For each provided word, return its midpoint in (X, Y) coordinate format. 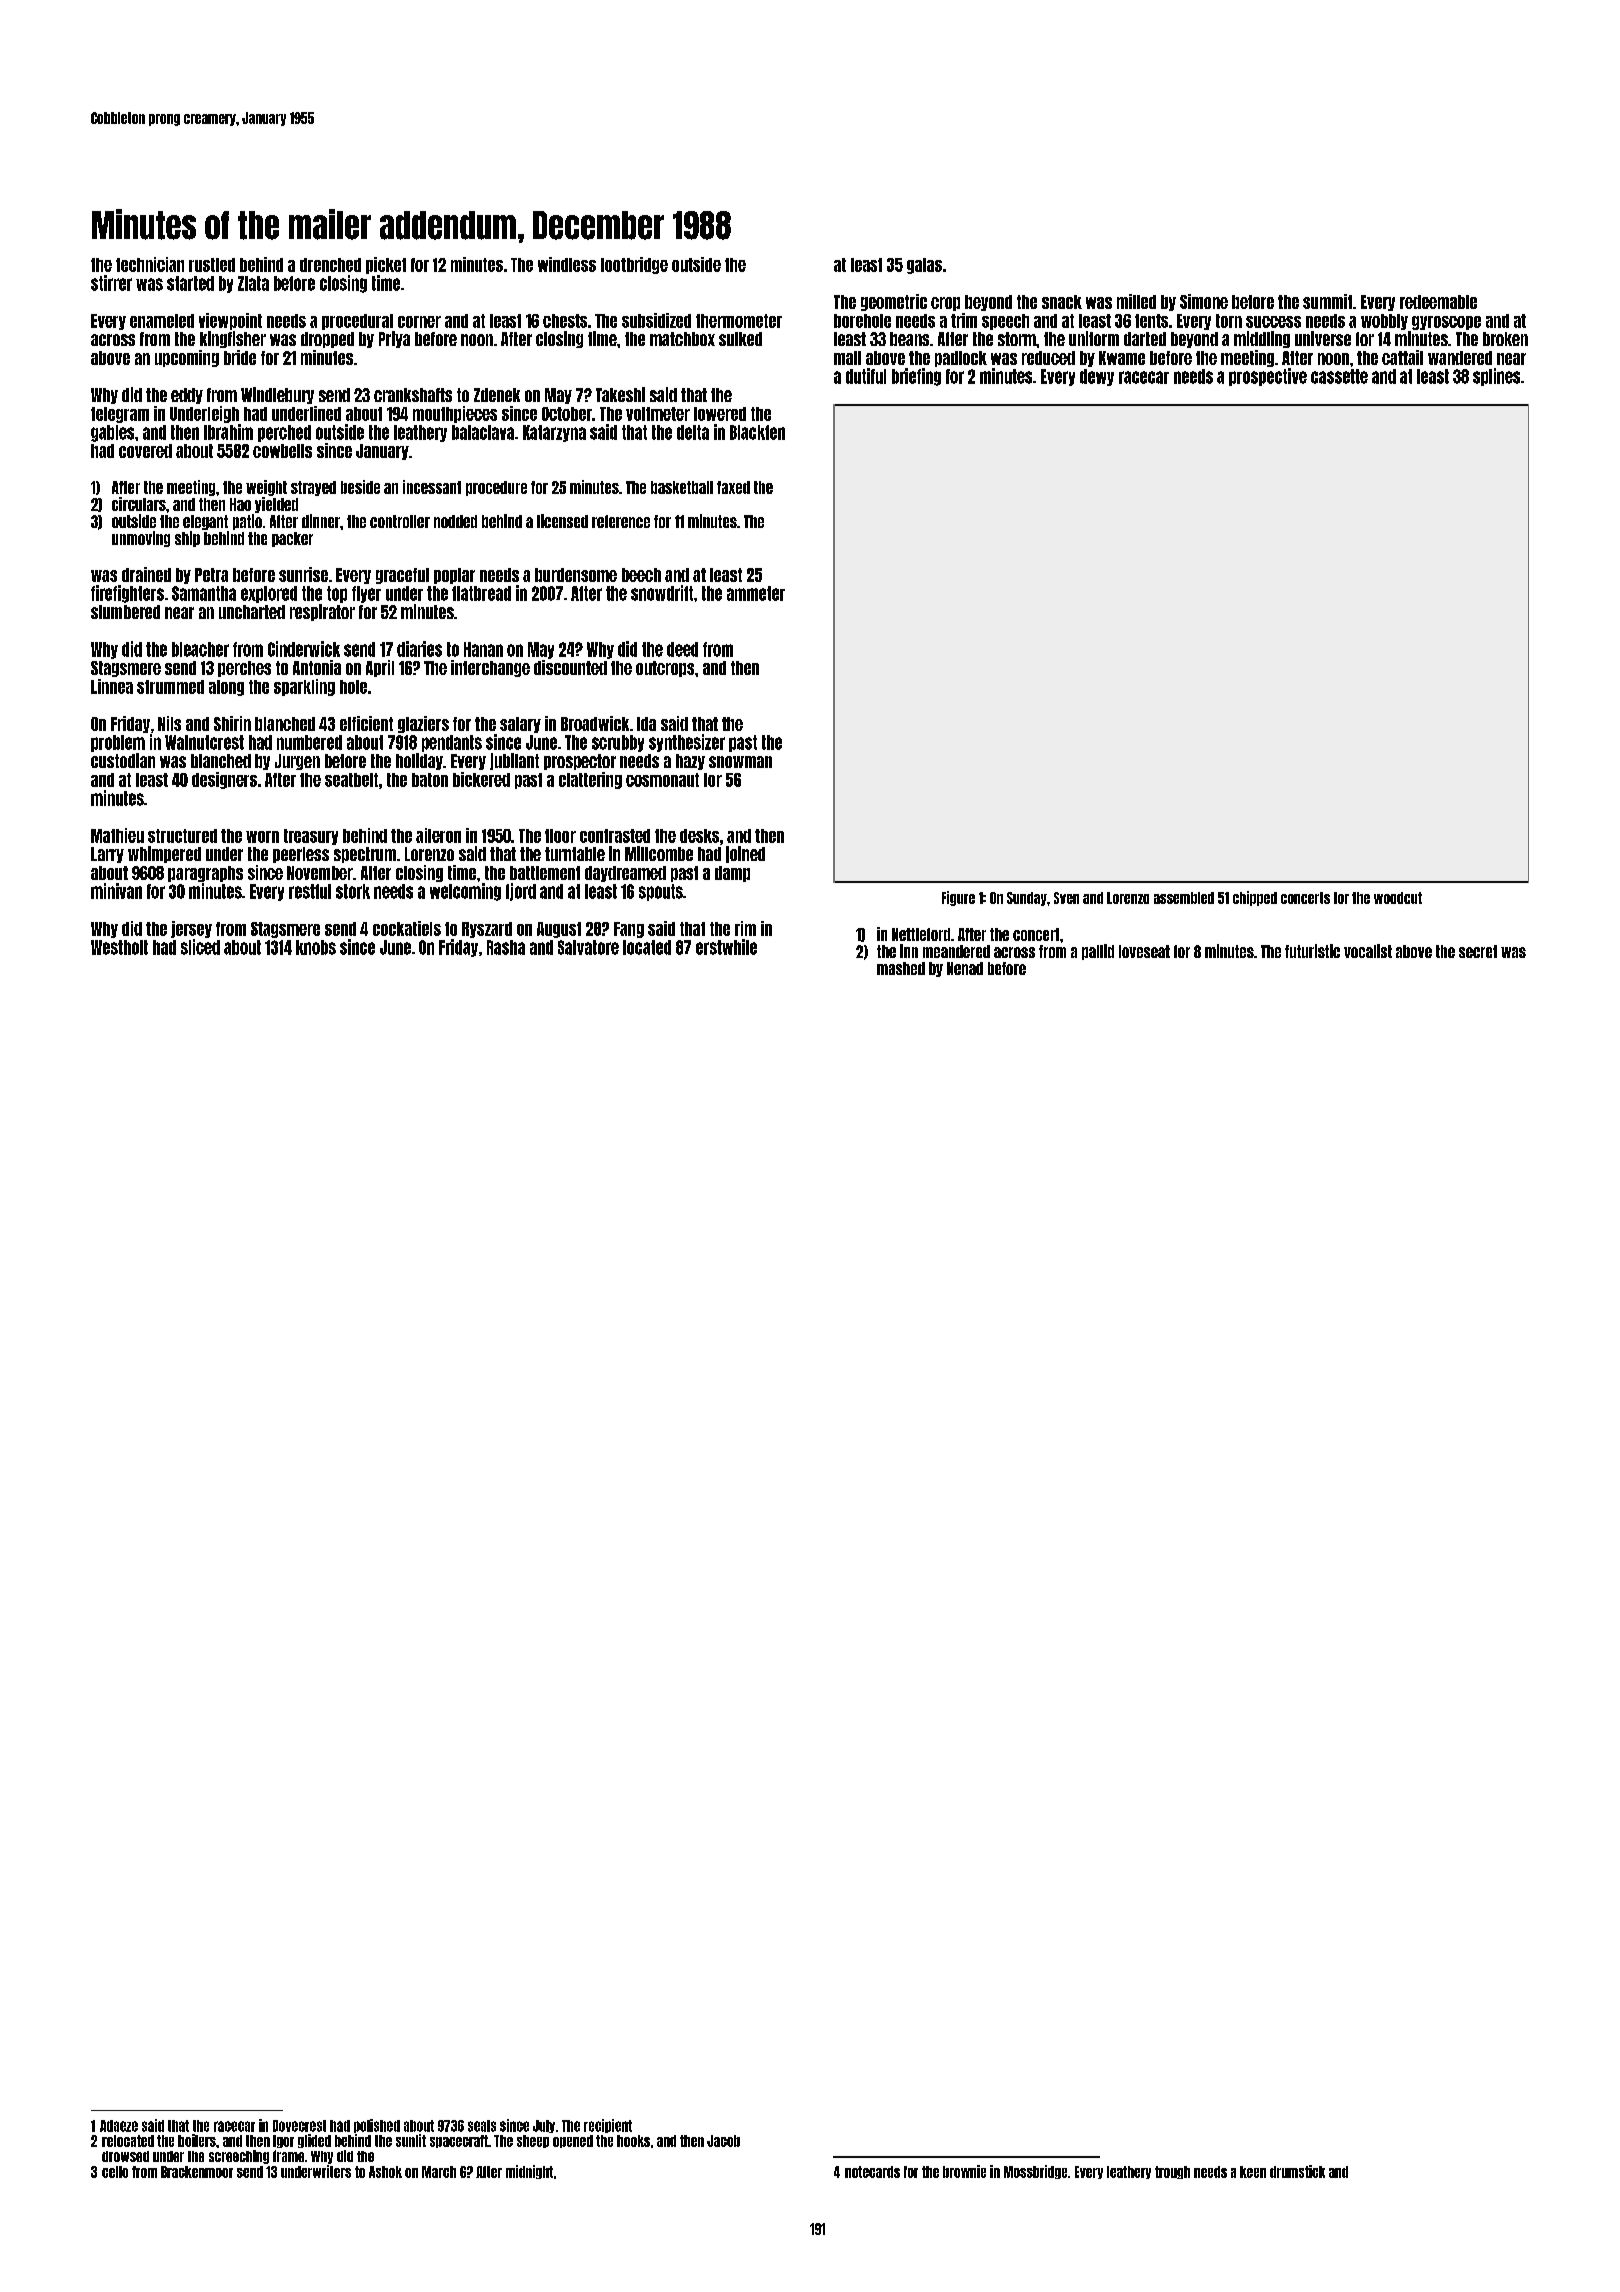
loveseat (1144, 951)
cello (115, 2172)
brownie (964, 2171)
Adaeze (119, 2126)
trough (1172, 2172)
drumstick (1297, 2171)
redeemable (1438, 302)
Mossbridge (1035, 2172)
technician (150, 264)
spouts (661, 892)
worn (262, 837)
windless (567, 264)
